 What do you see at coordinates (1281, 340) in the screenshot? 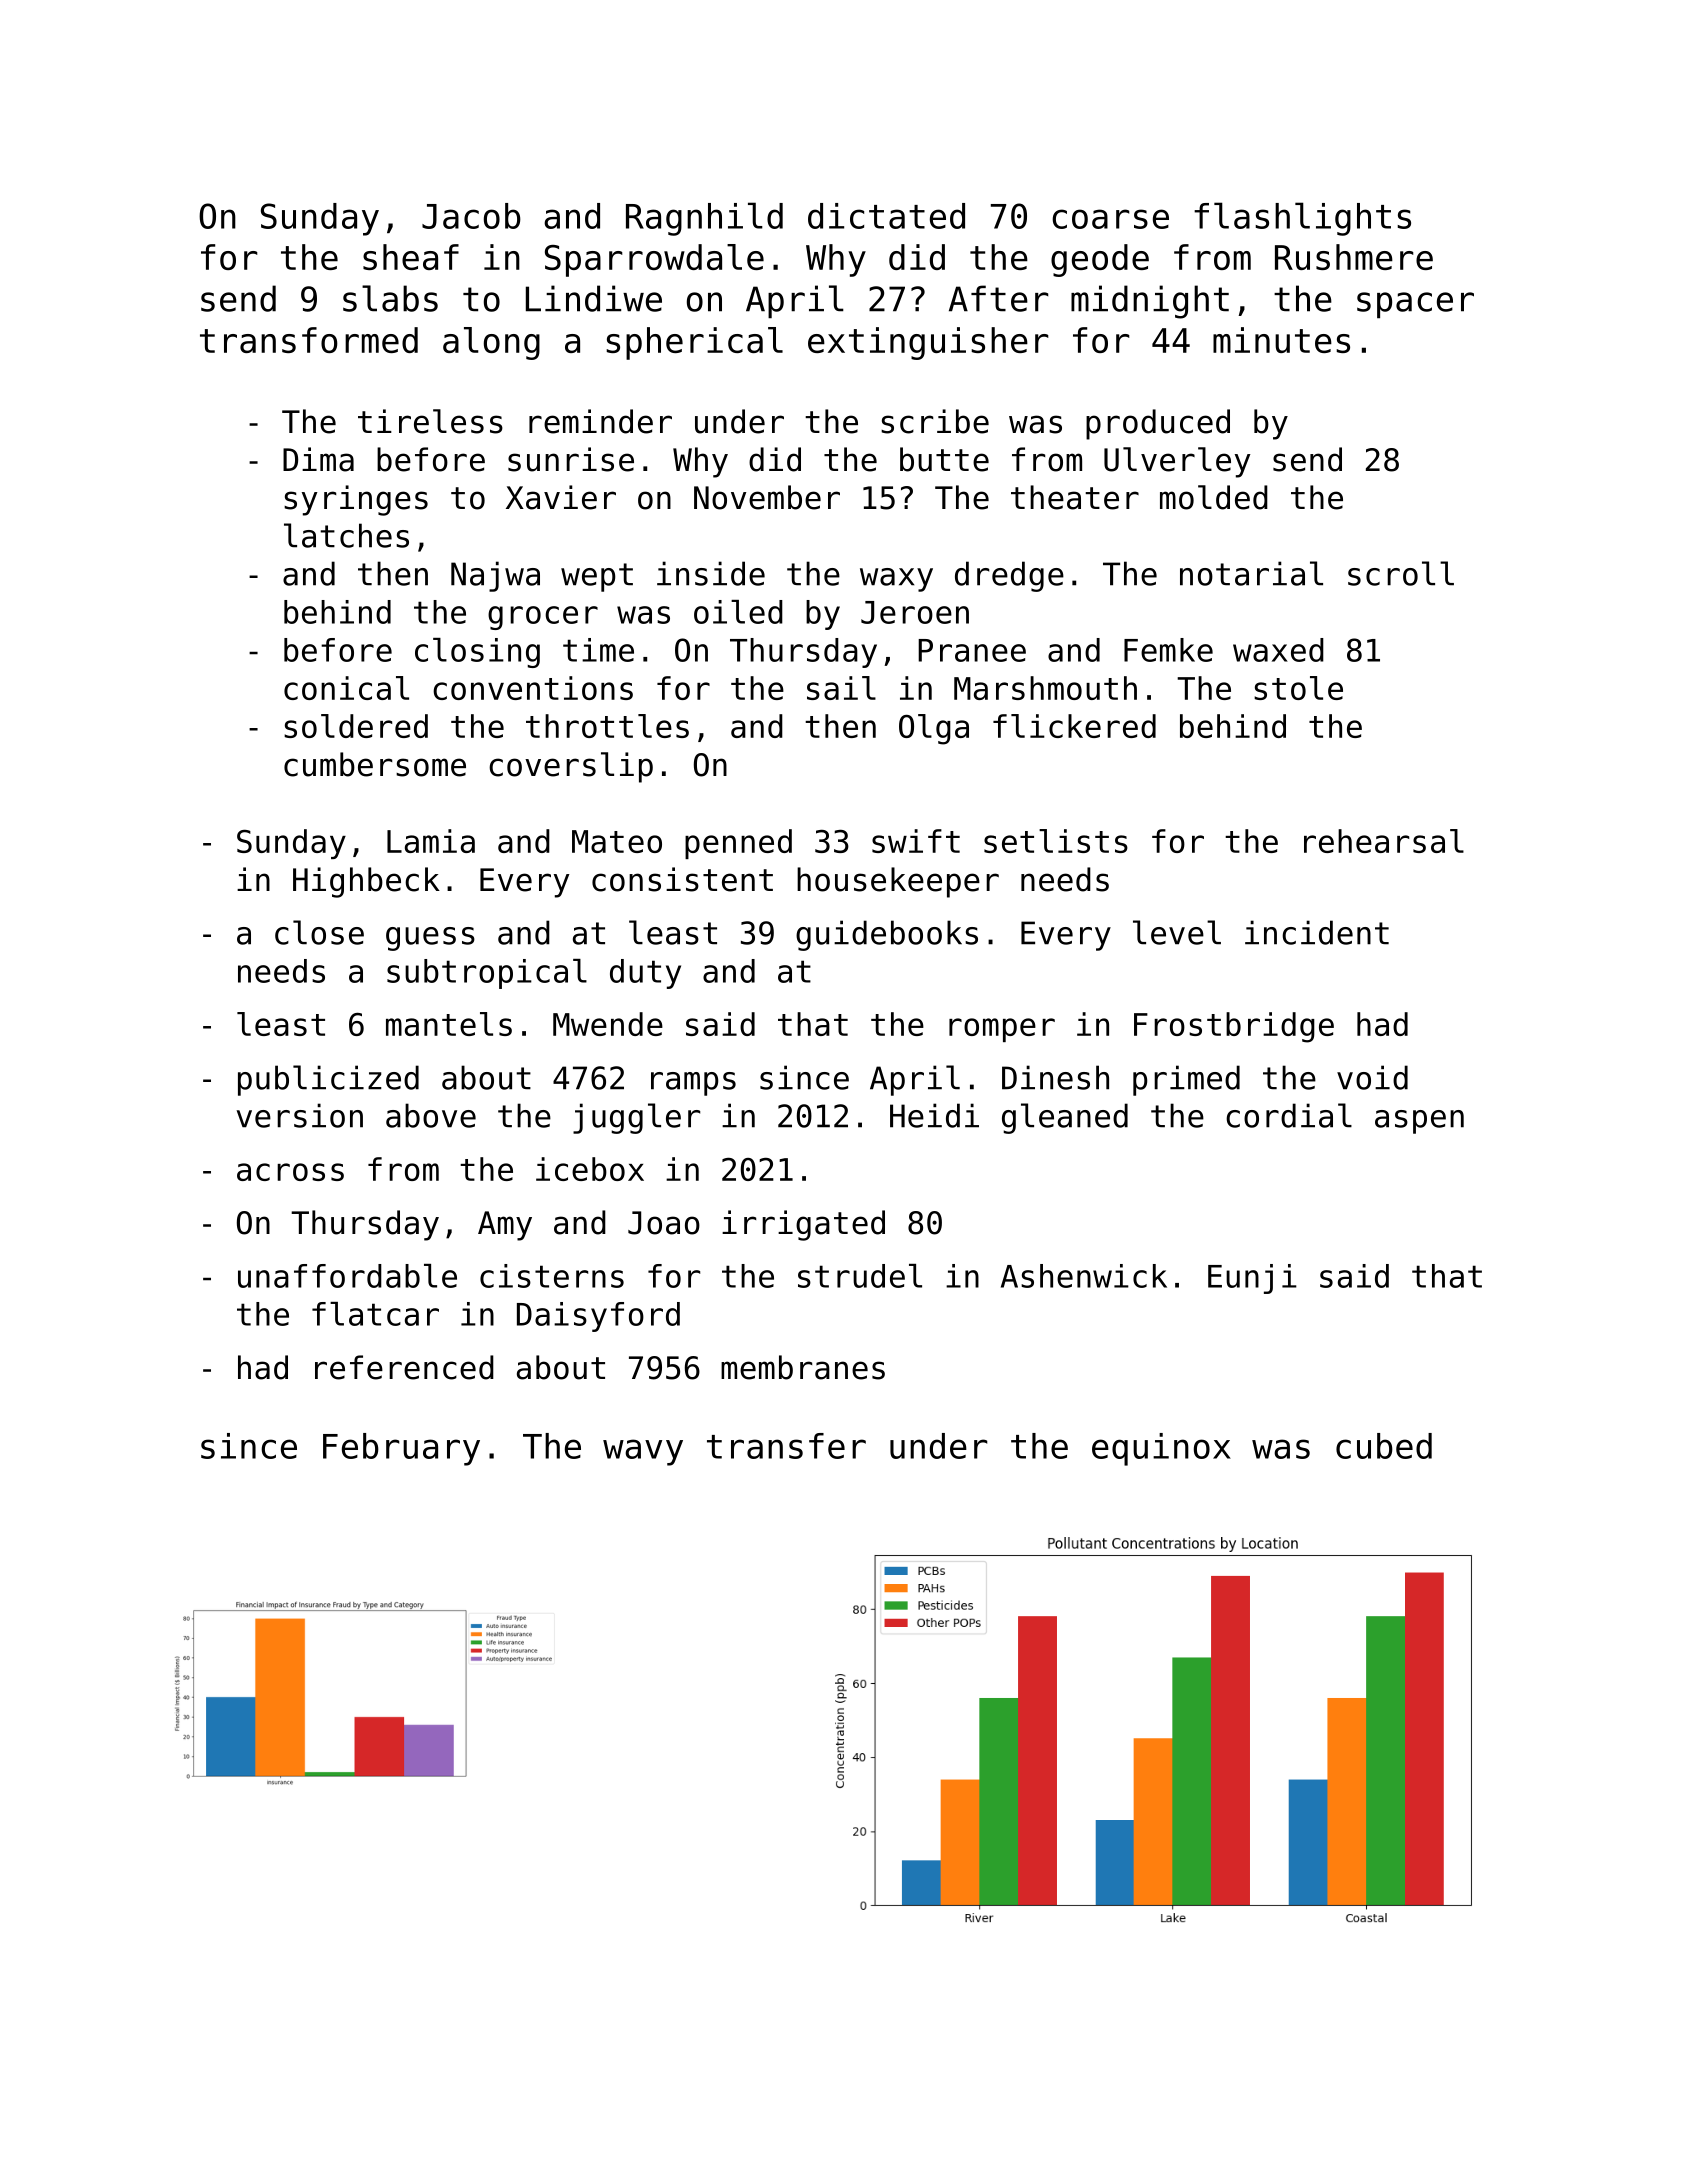
I see `minutes` at bounding box center [1281, 340].
